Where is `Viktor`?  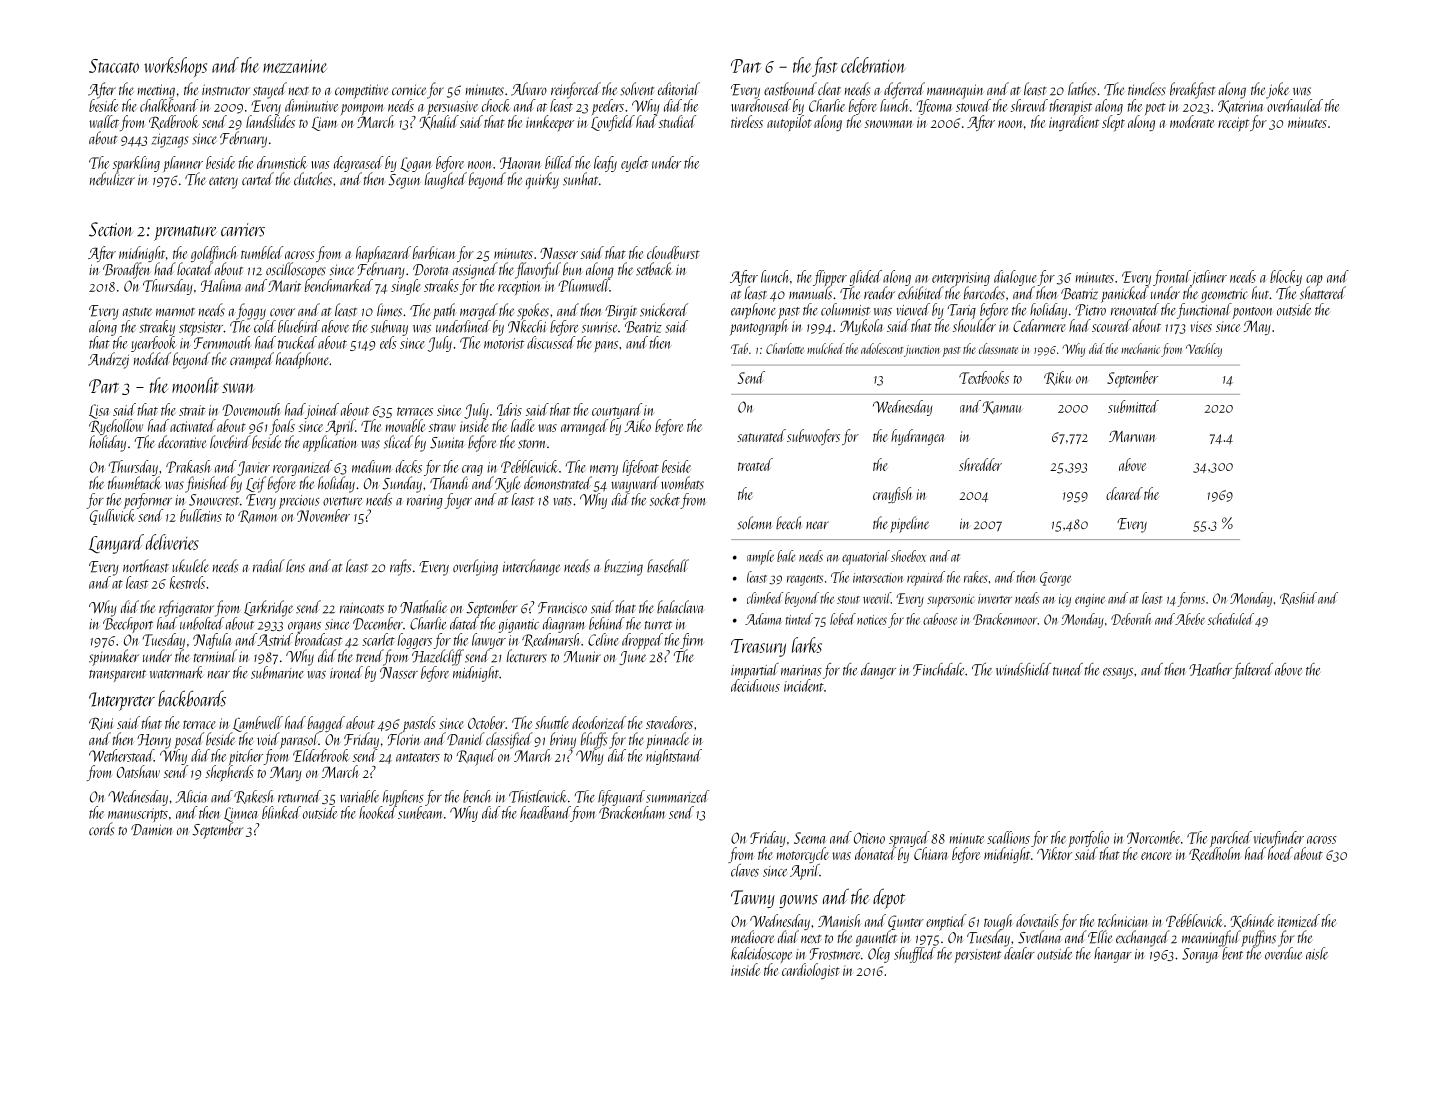 Viktor is located at coordinates (1054, 853).
